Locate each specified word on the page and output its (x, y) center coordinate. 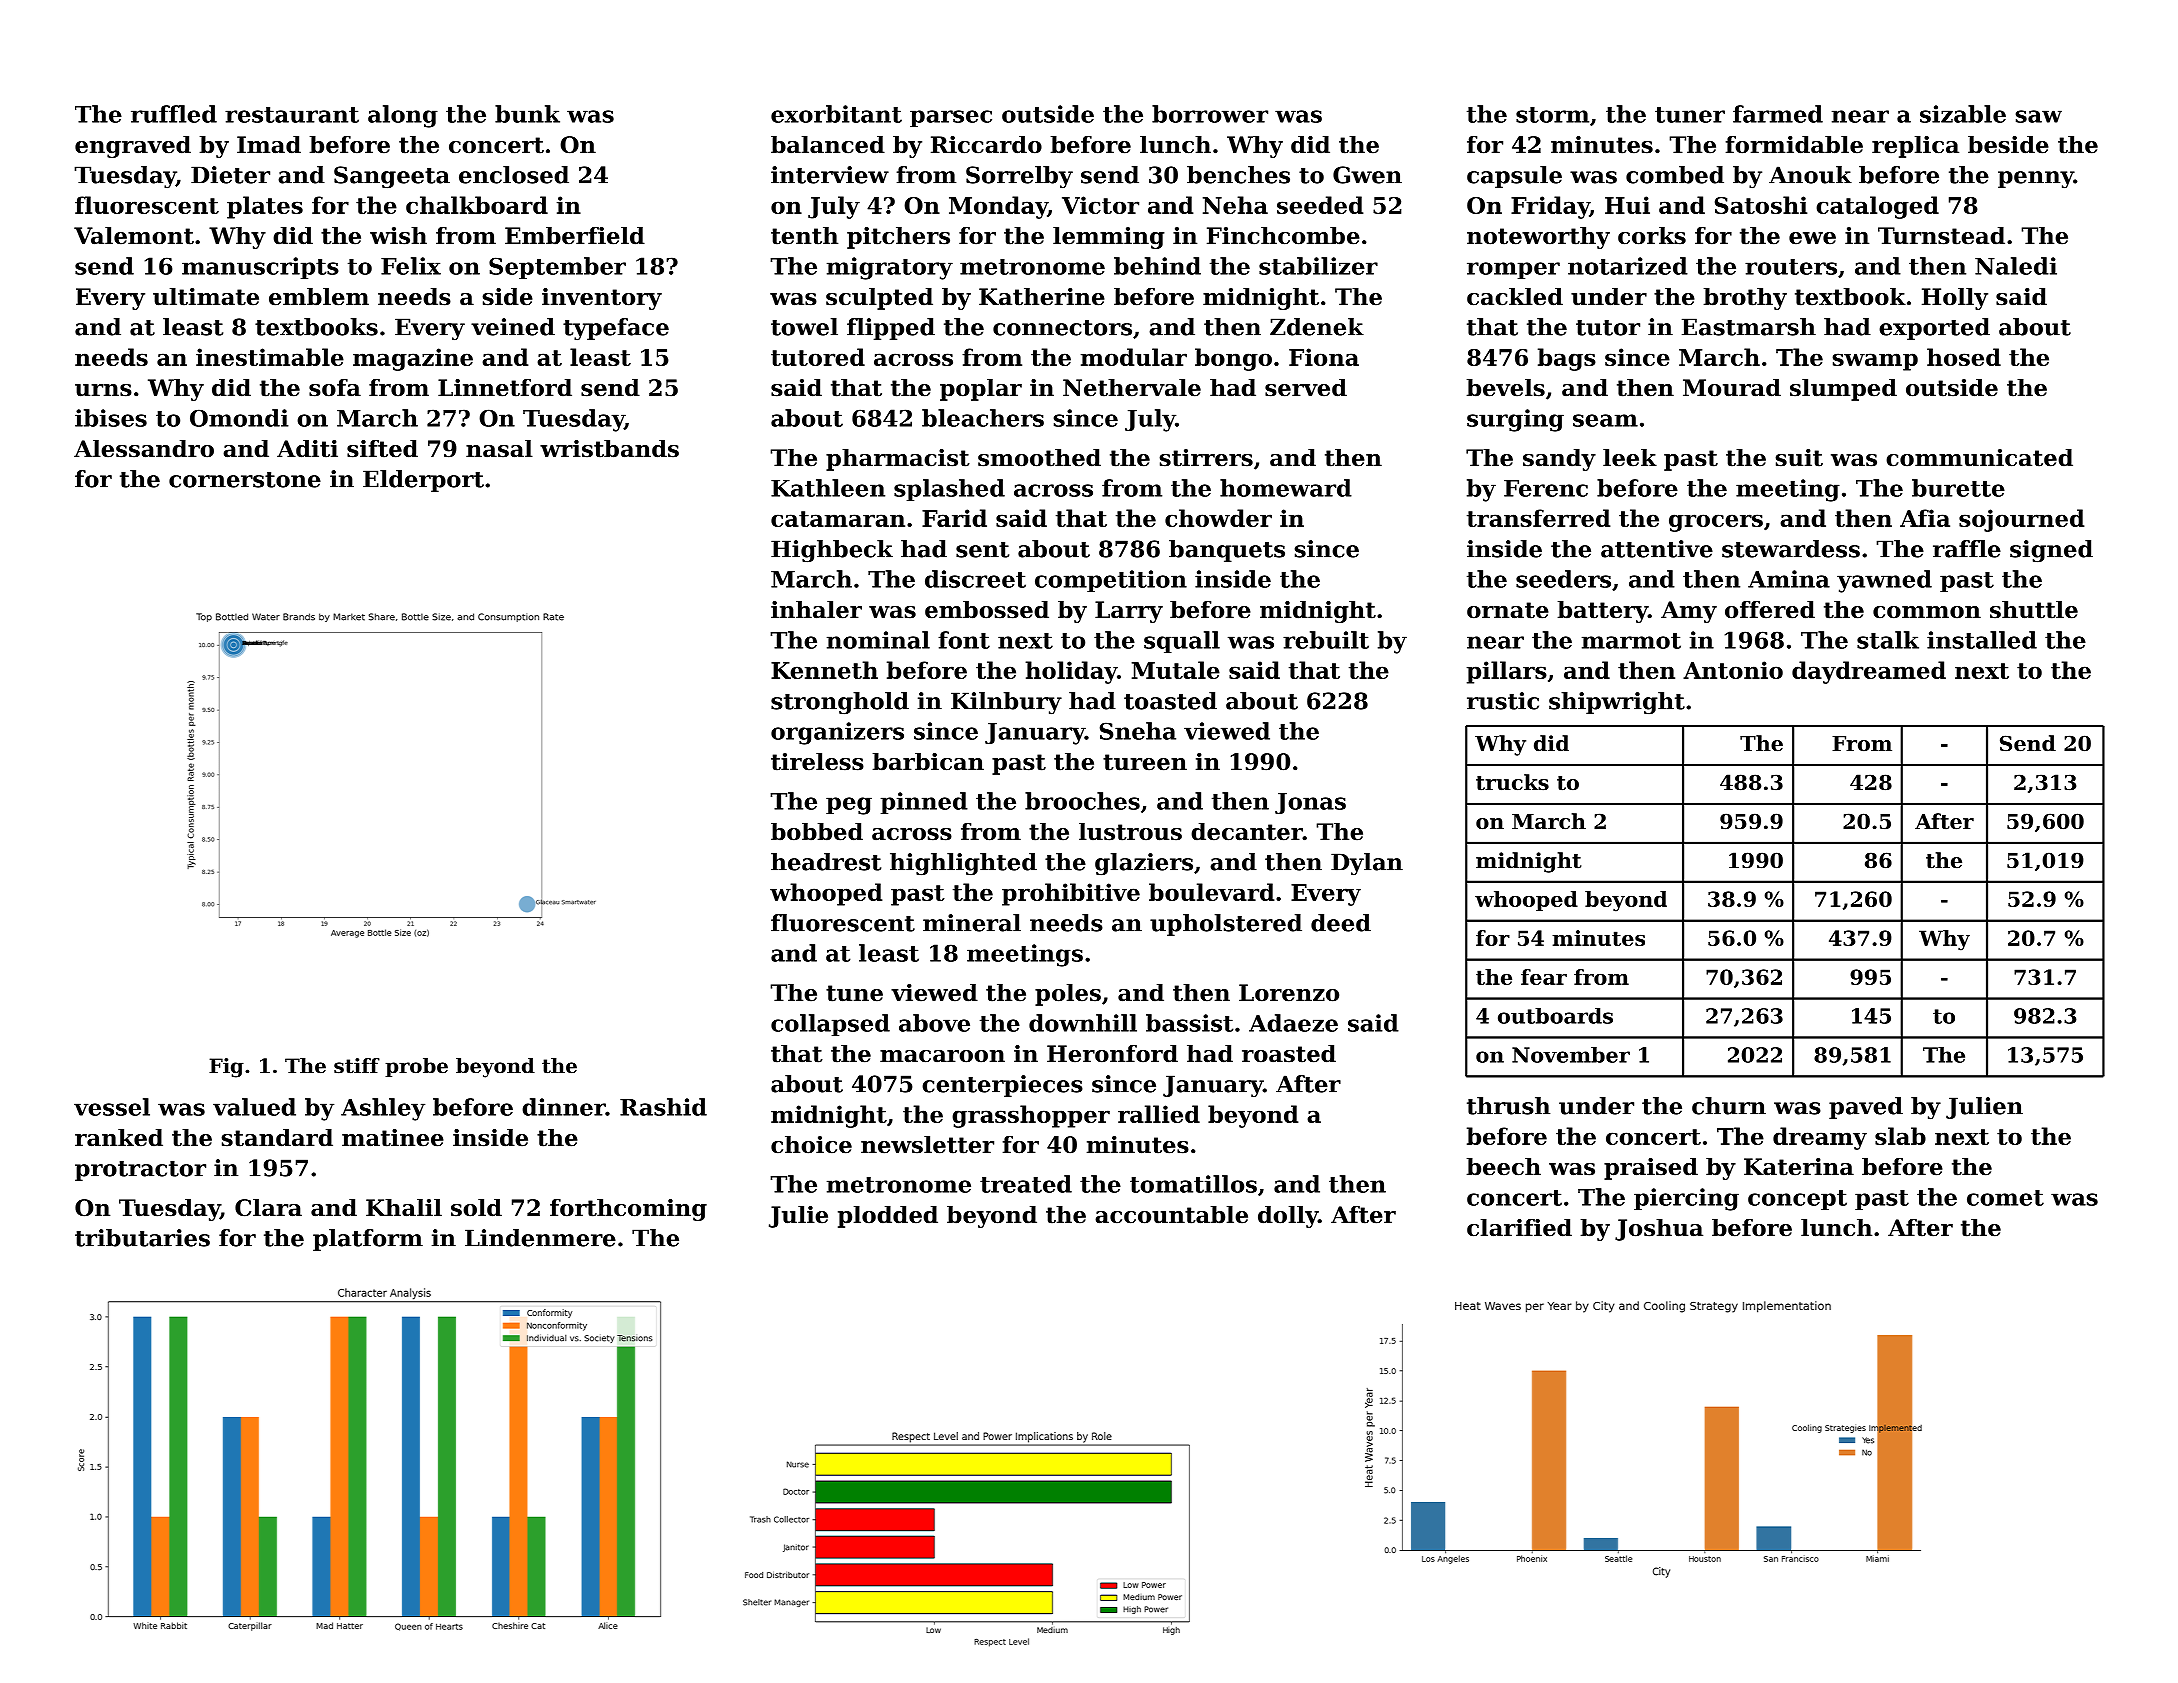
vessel (112, 1107)
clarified (1519, 1228)
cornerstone (245, 480)
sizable (1963, 114)
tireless (817, 762)
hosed (1964, 357)
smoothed (1039, 458)
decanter (1247, 832)
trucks (1512, 782)
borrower (1210, 114)
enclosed (514, 175)
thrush (1508, 1106)
